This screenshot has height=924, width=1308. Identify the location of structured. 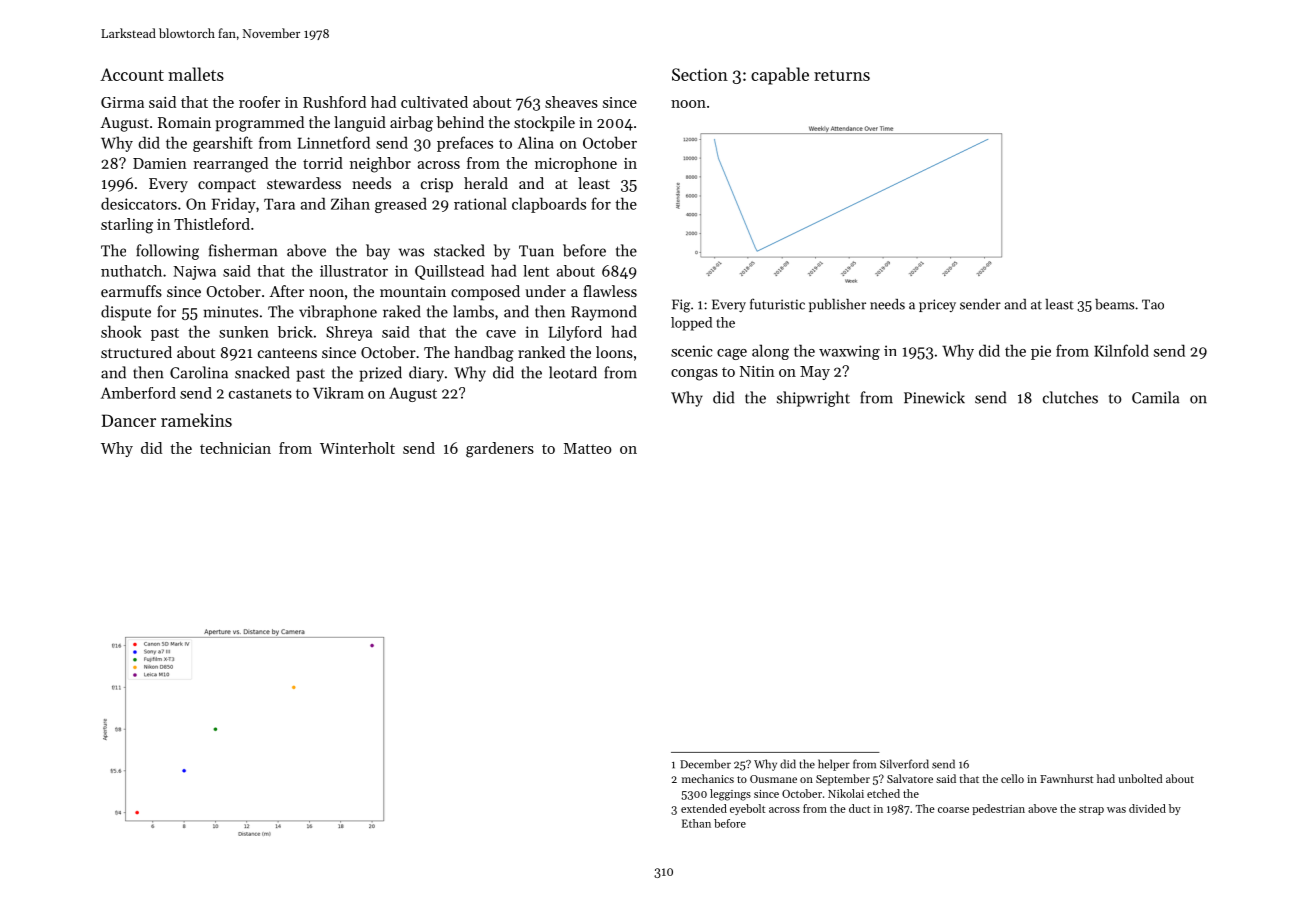
(136, 352).
